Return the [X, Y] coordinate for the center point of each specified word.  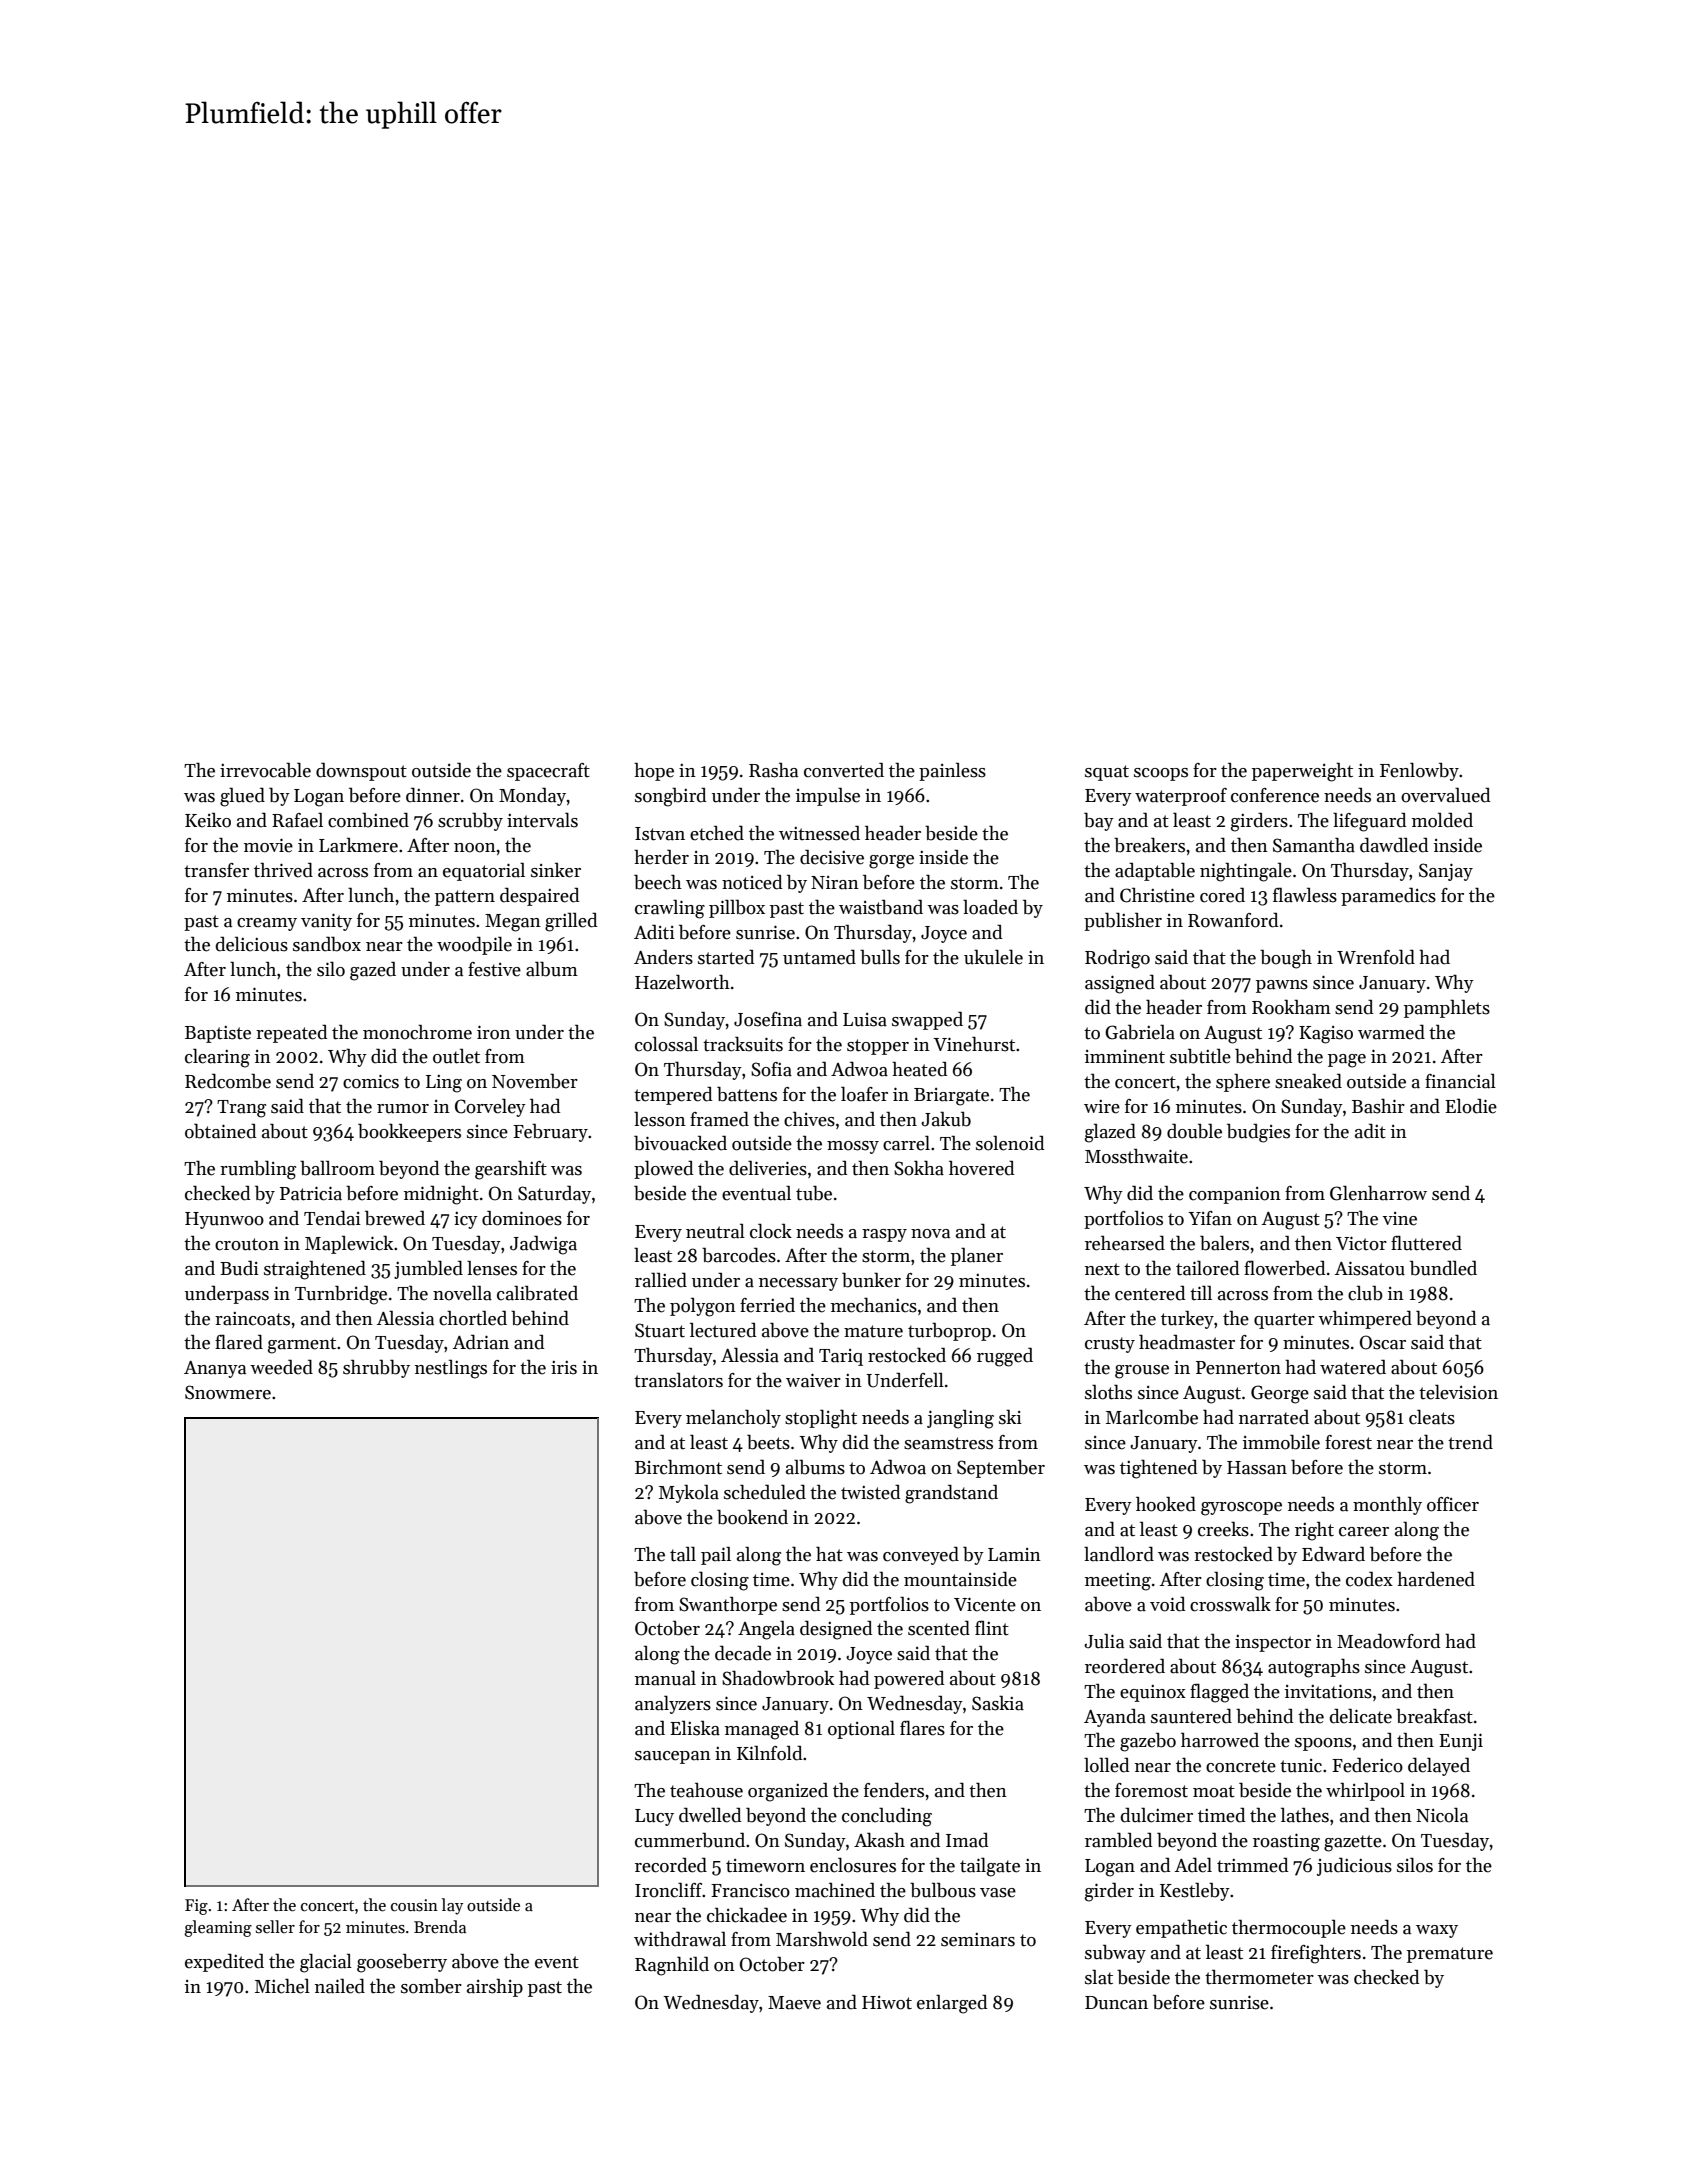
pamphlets [1447, 1008]
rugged [1005, 1357]
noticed [752, 882]
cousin [414, 1905]
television [1458, 1392]
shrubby [376, 1368]
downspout [361, 771]
